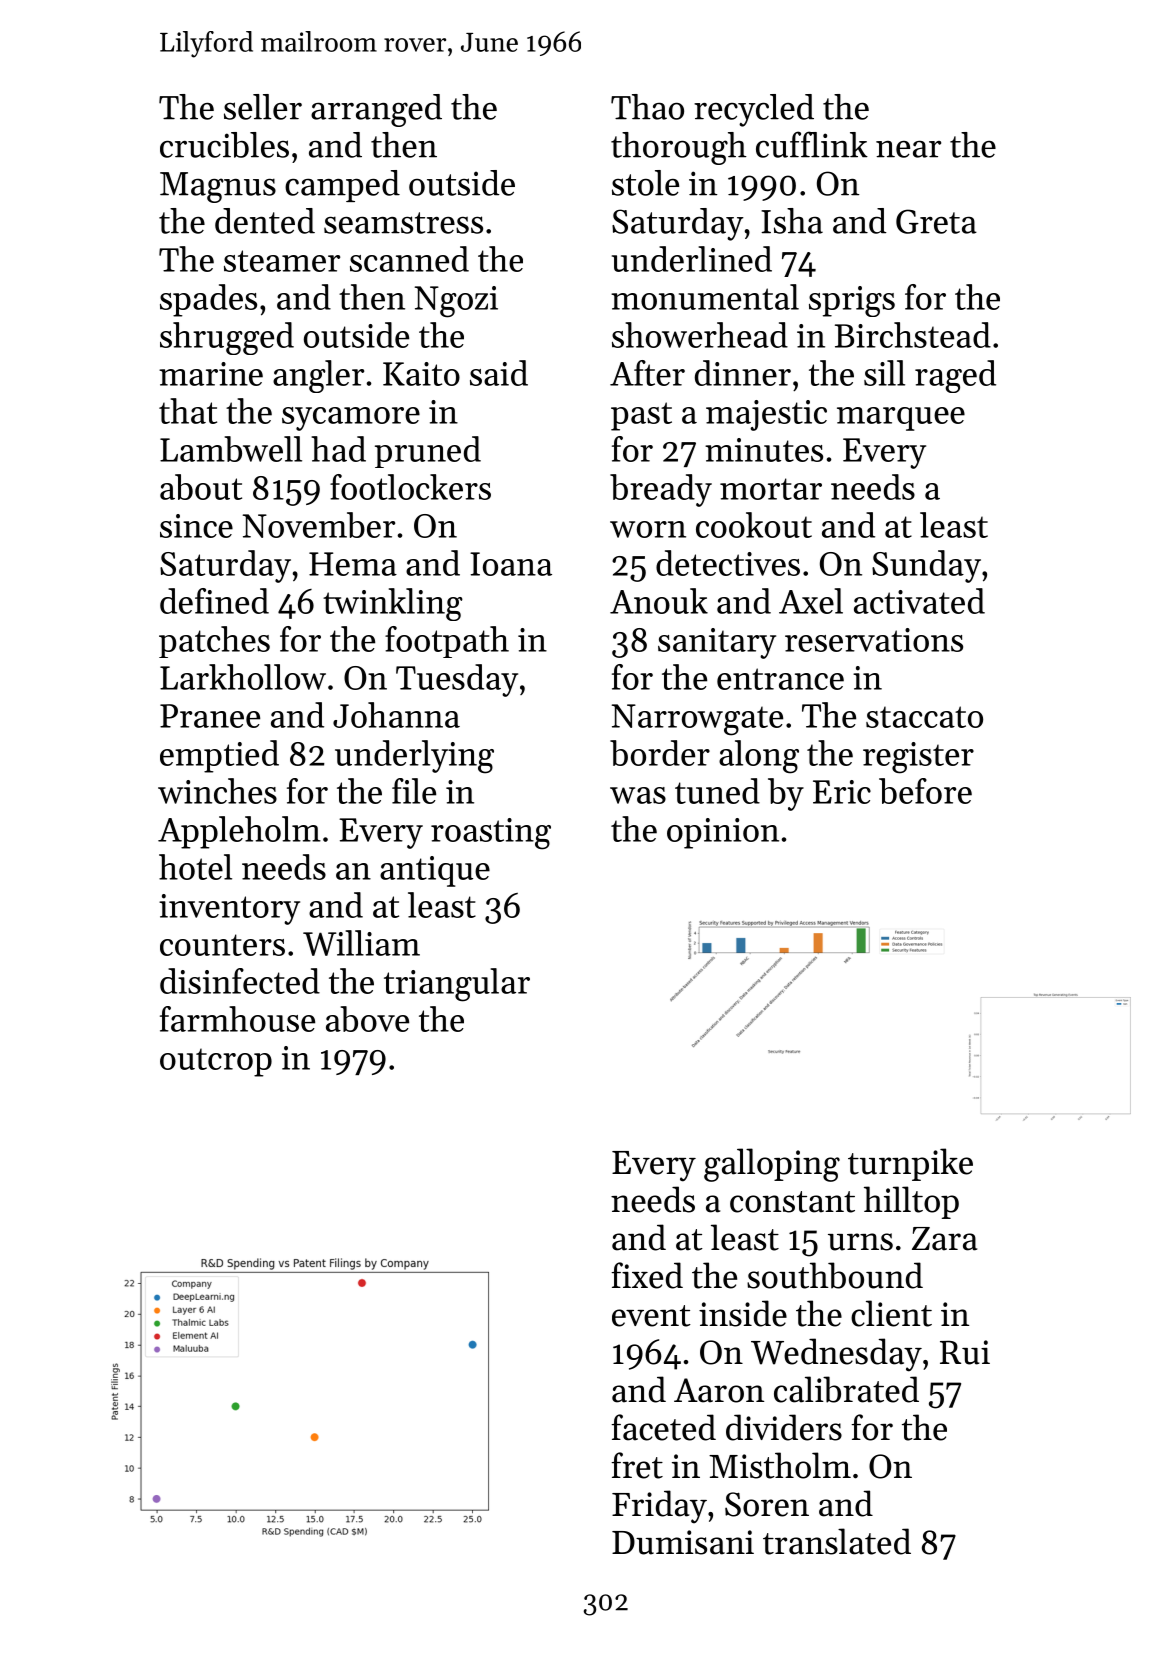 The height and width of the image is (1654, 1165). What do you see at coordinates (196, 526) in the image?
I see `since` at bounding box center [196, 526].
